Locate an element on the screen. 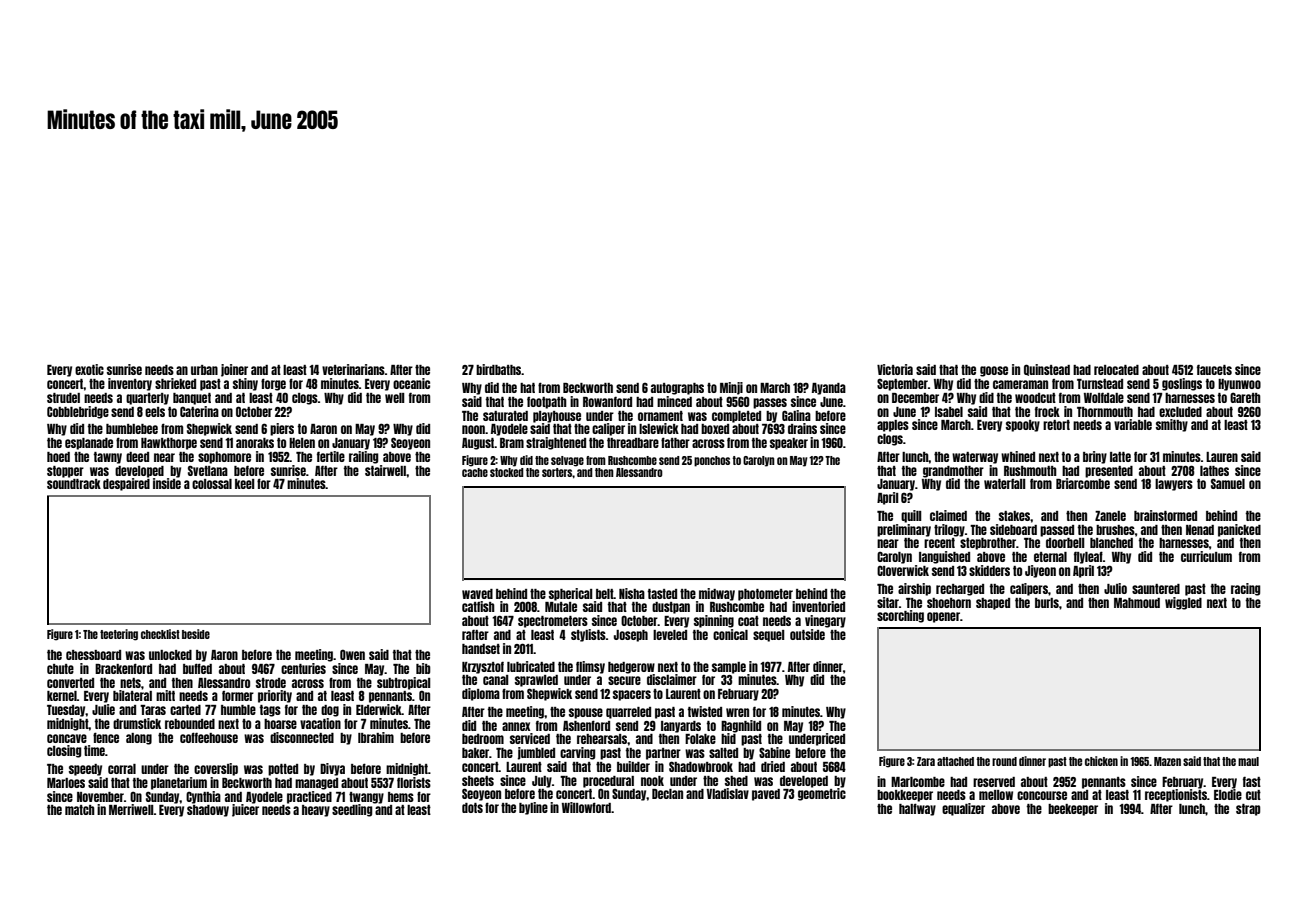  along is located at coordinates (139, 739).
